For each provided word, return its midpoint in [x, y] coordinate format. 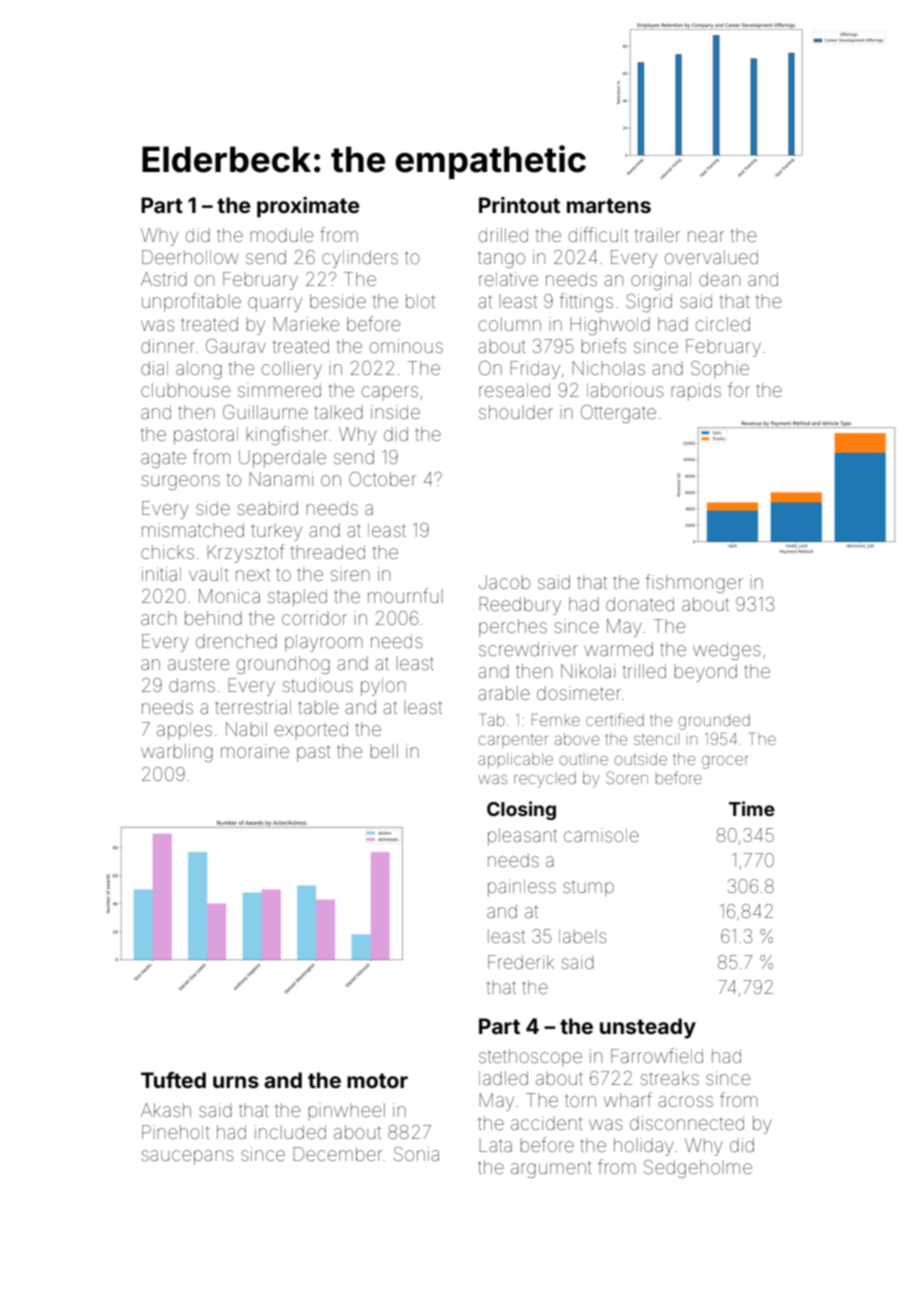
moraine [255, 751]
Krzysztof [246, 553]
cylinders [360, 259]
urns [236, 1082]
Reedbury [520, 606]
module [282, 235]
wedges [727, 651]
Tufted [173, 1080]
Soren [627, 777]
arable [504, 693]
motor [377, 1080]
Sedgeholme [698, 1169]
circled [723, 324]
